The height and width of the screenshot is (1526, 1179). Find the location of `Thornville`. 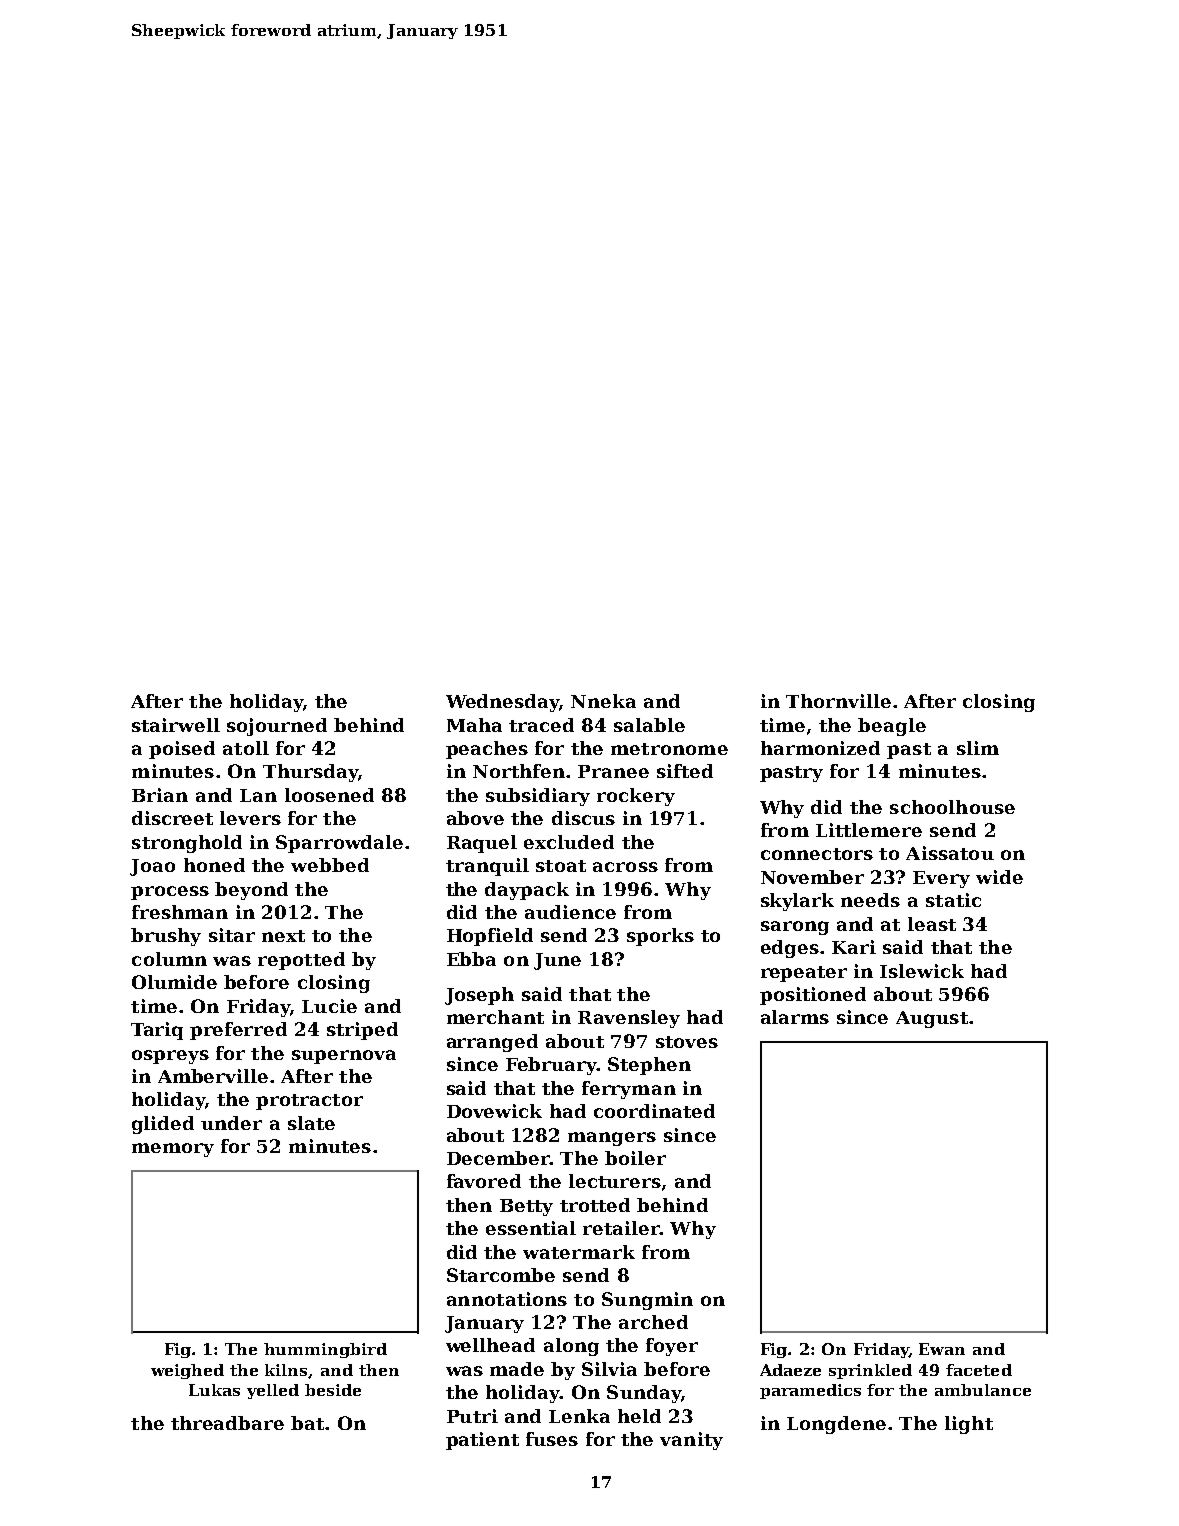

Thornville is located at coordinates (838, 701).
